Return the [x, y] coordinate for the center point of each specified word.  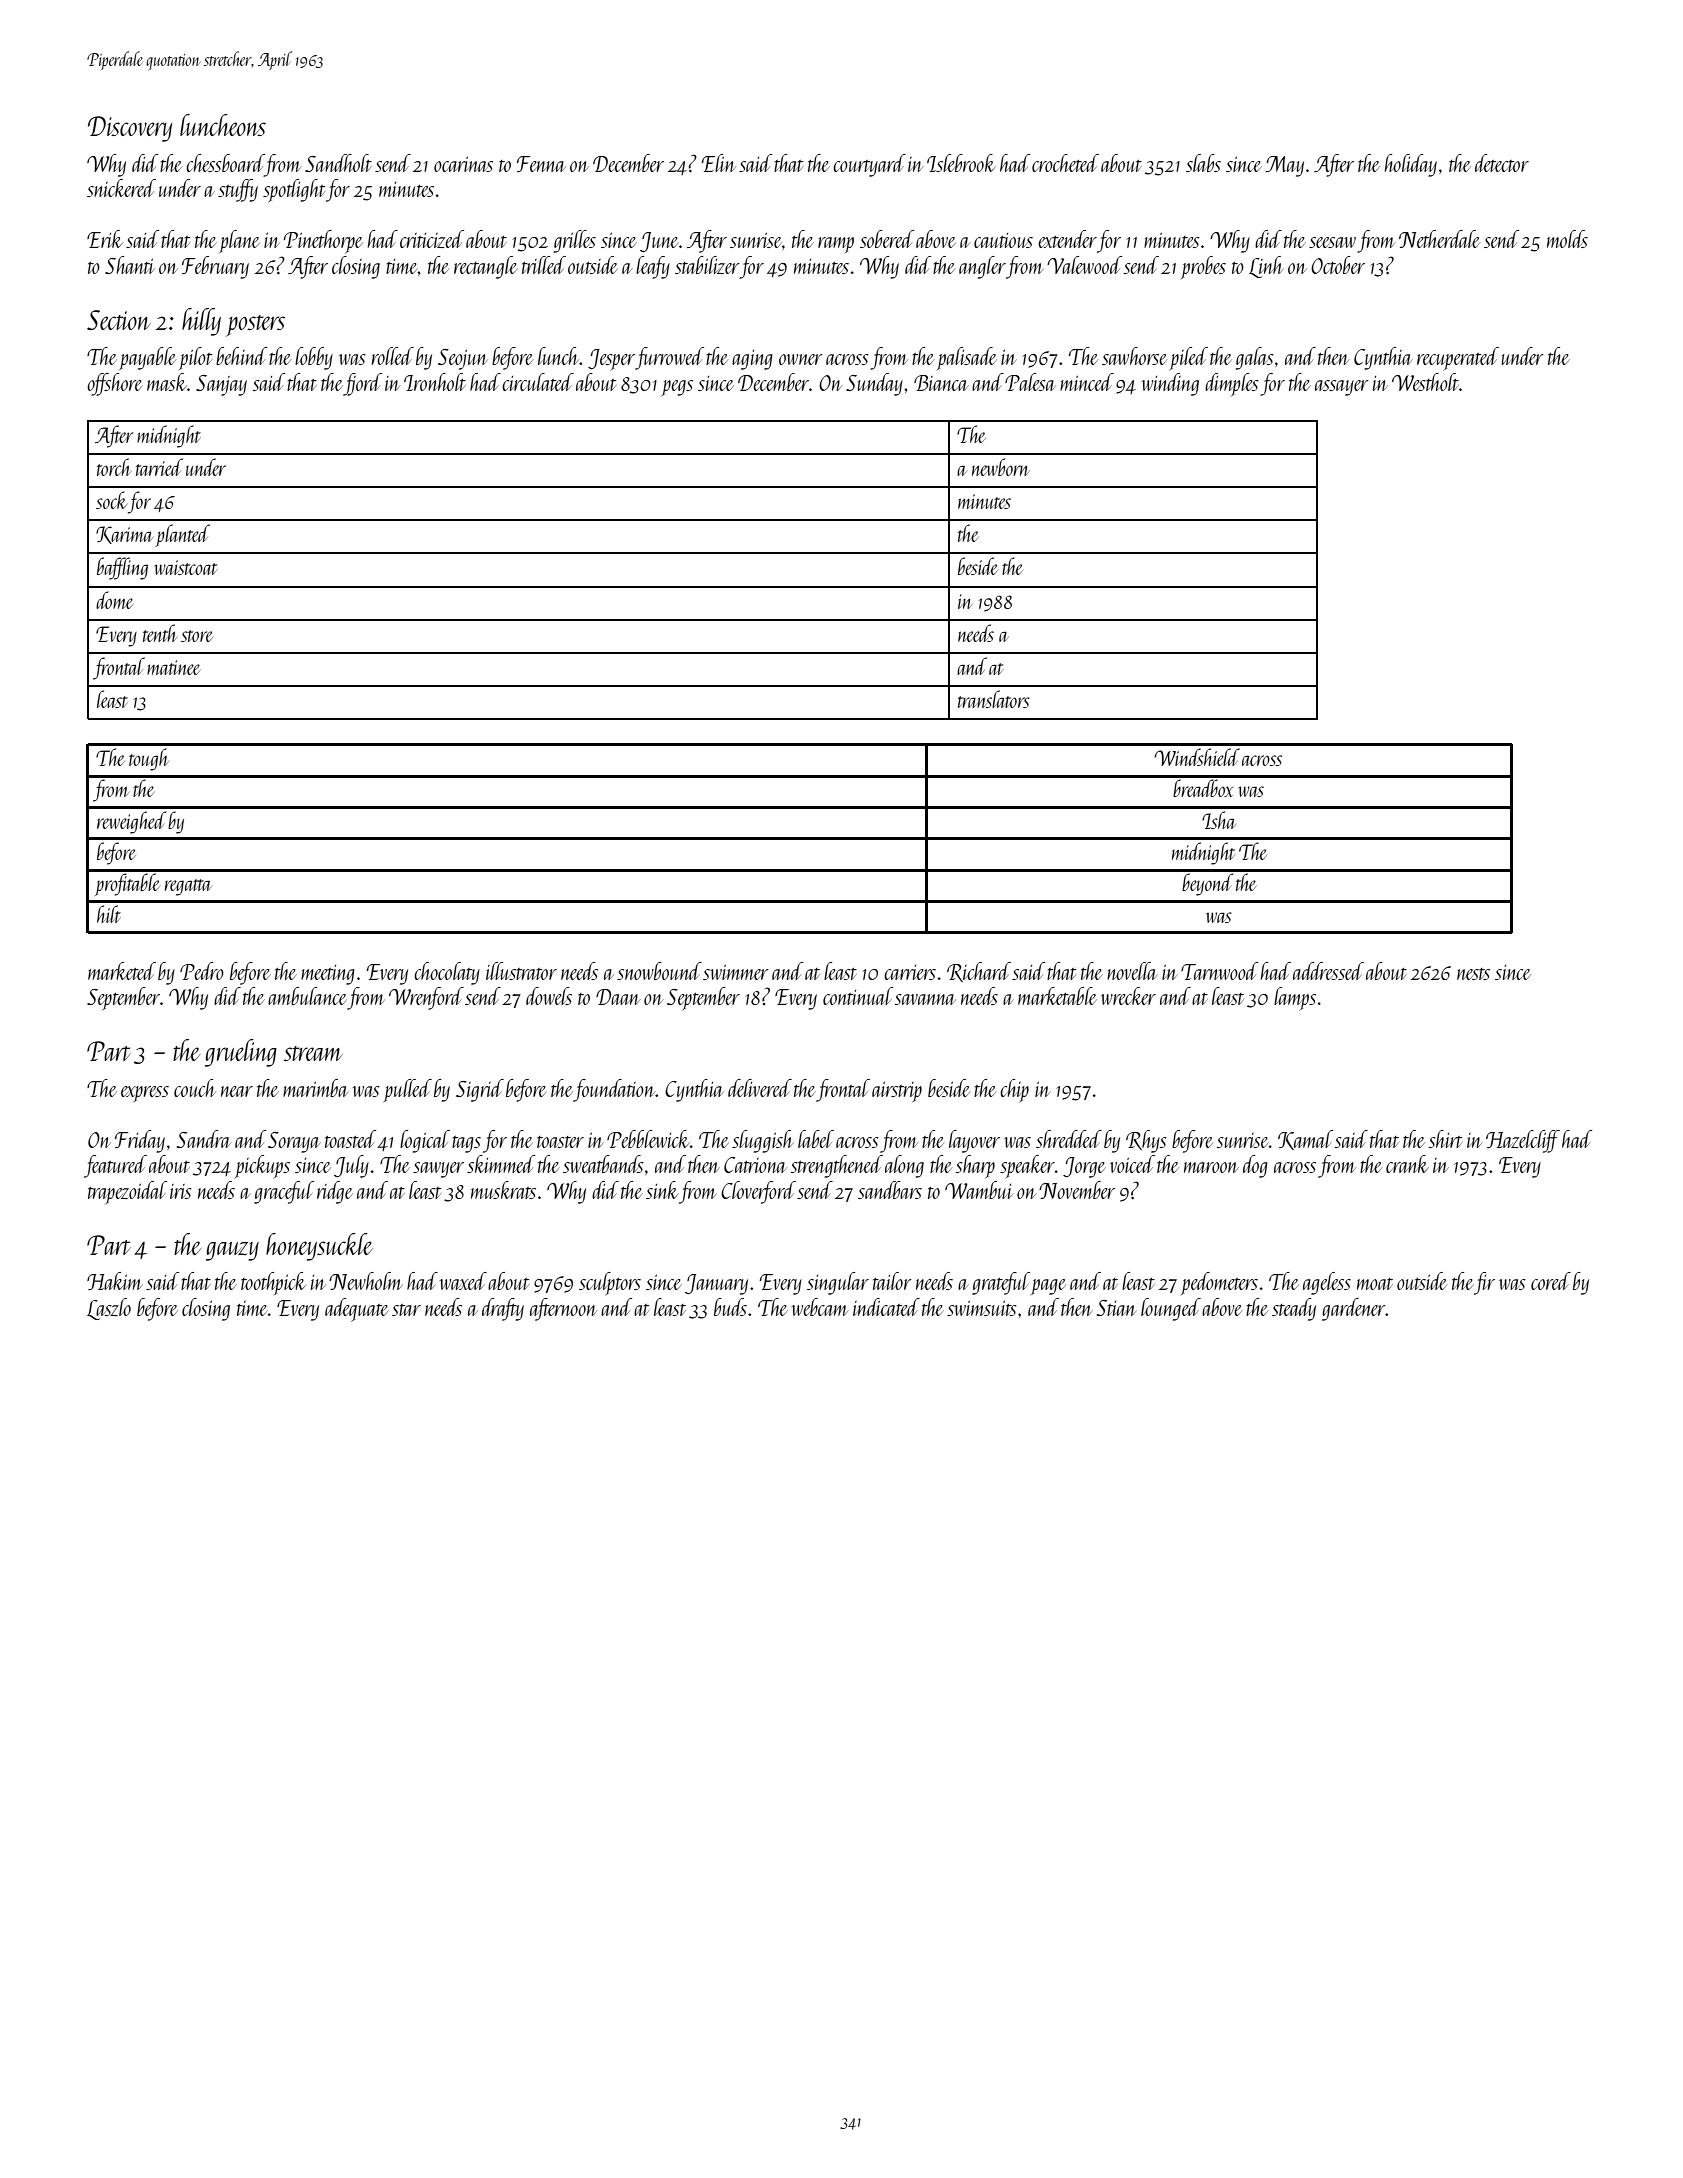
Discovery [130, 129]
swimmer [736, 972]
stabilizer [707, 265]
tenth [160, 633]
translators [994, 699]
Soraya [294, 1142]
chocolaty [447, 973]
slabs [1203, 163]
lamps [1295, 998]
